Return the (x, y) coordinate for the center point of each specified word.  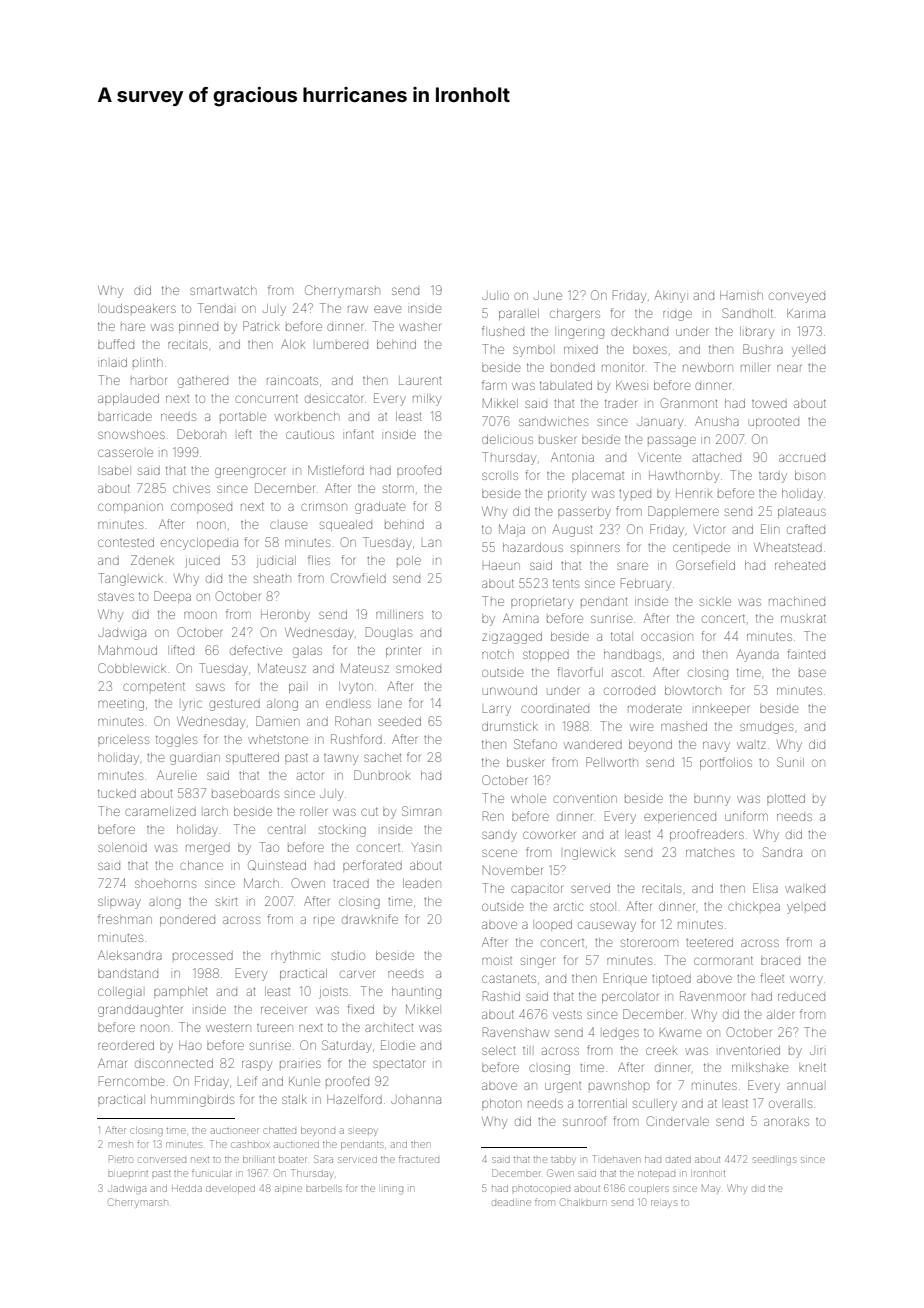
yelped (806, 908)
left (244, 434)
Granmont (689, 403)
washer (420, 327)
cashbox (250, 1145)
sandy (499, 836)
